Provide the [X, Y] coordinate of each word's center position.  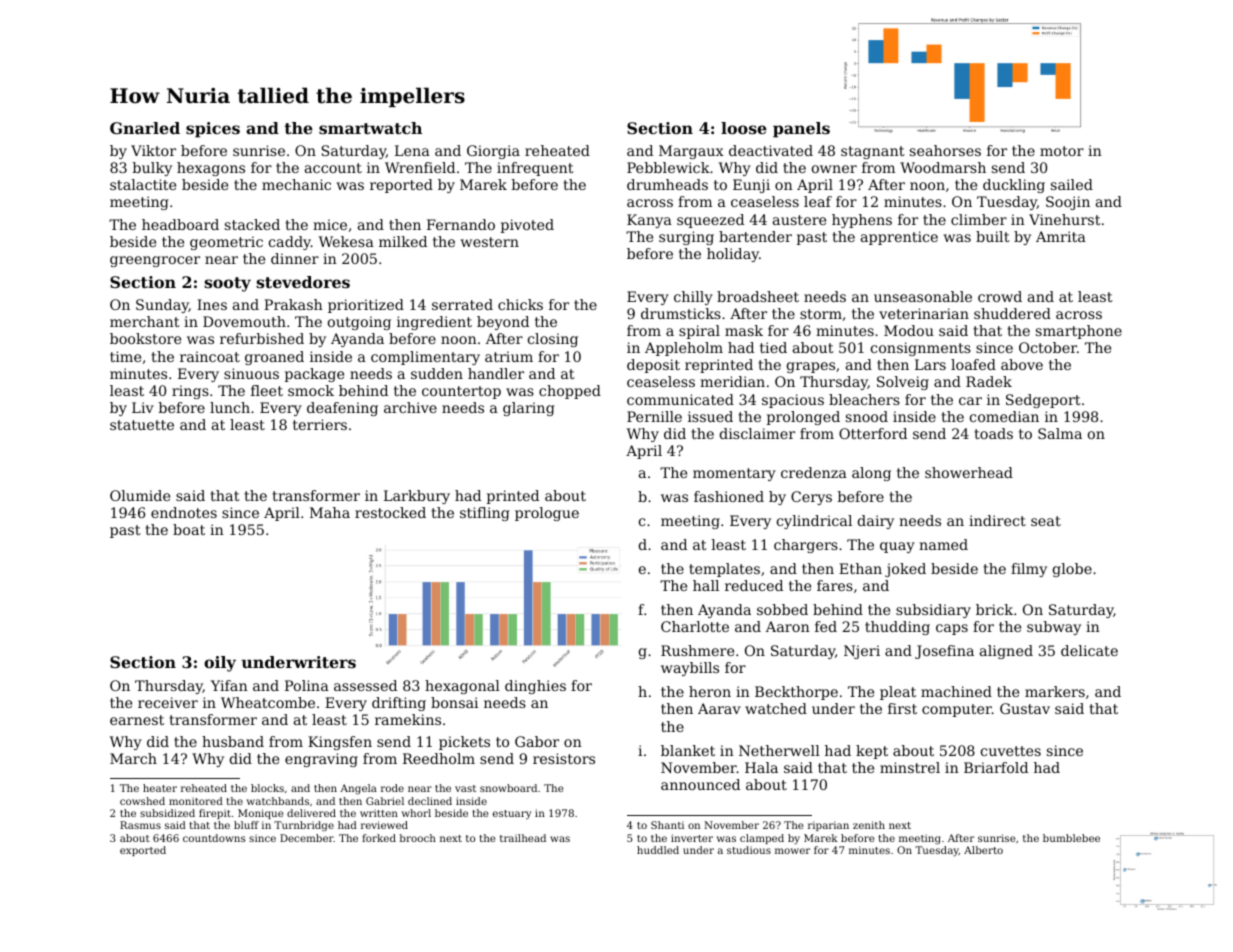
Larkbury [417, 497]
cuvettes [1011, 751]
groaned [274, 358]
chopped [570, 392]
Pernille [654, 416]
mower [792, 851]
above [1022, 364]
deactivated [771, 150]
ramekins [408, 719]
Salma [1060, 433]
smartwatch [370, 128]
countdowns [214, 838]
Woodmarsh [943, 167]
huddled [658, 850]
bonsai [454, 702]
